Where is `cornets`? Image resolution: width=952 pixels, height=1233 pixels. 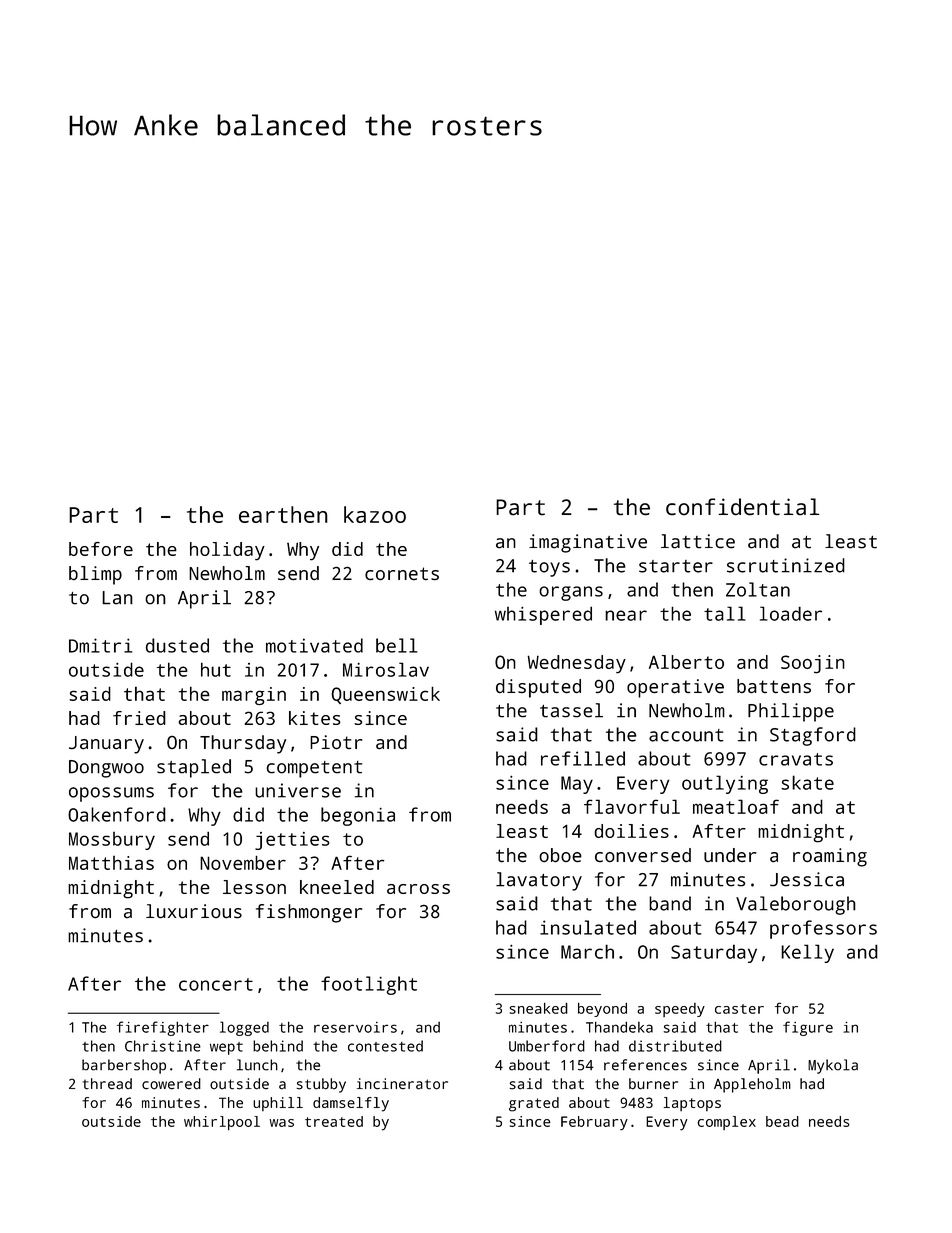 cornets is located at coordinates (402, 573).
